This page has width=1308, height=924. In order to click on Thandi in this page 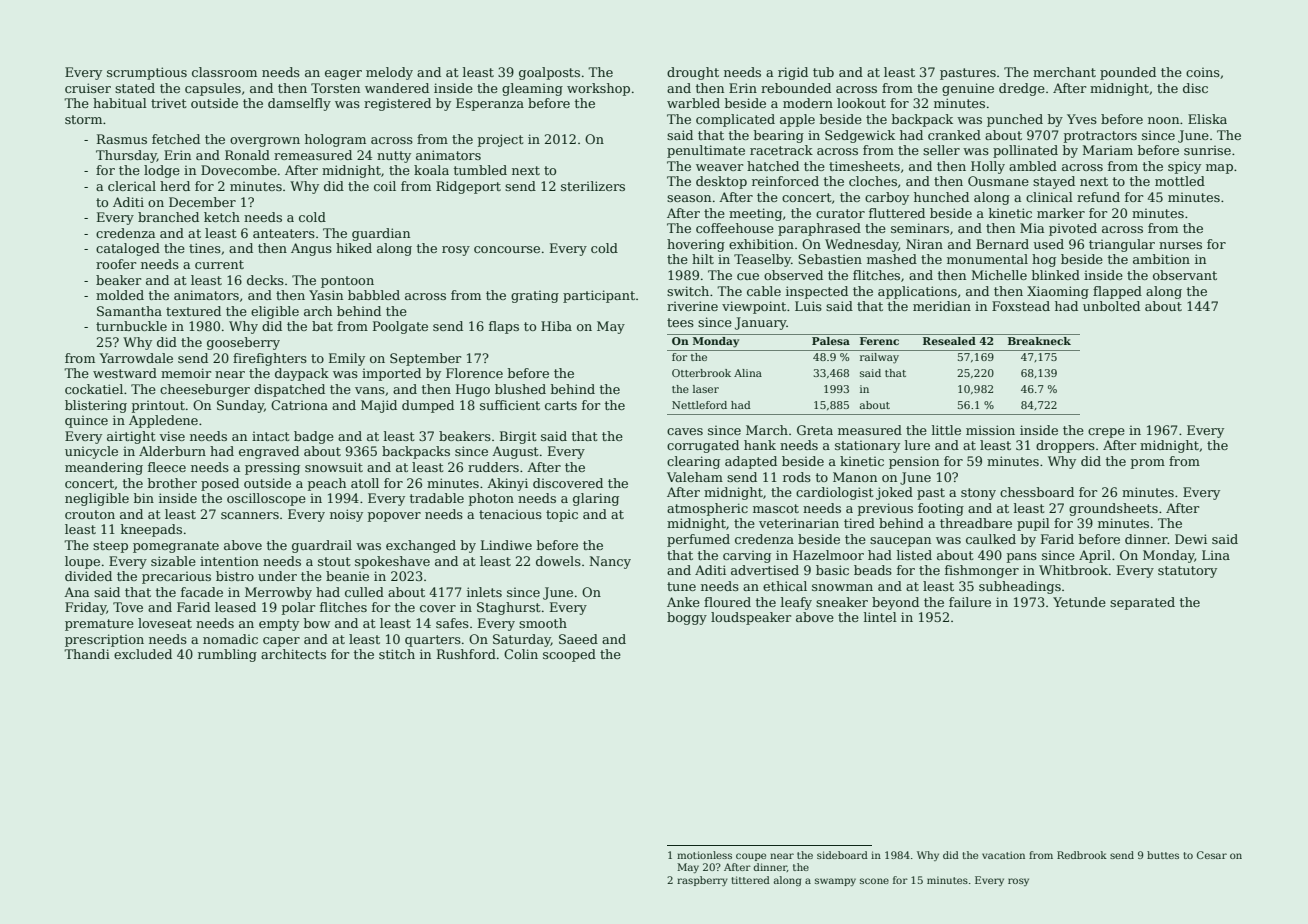, I will do `click(87, 654)`.
